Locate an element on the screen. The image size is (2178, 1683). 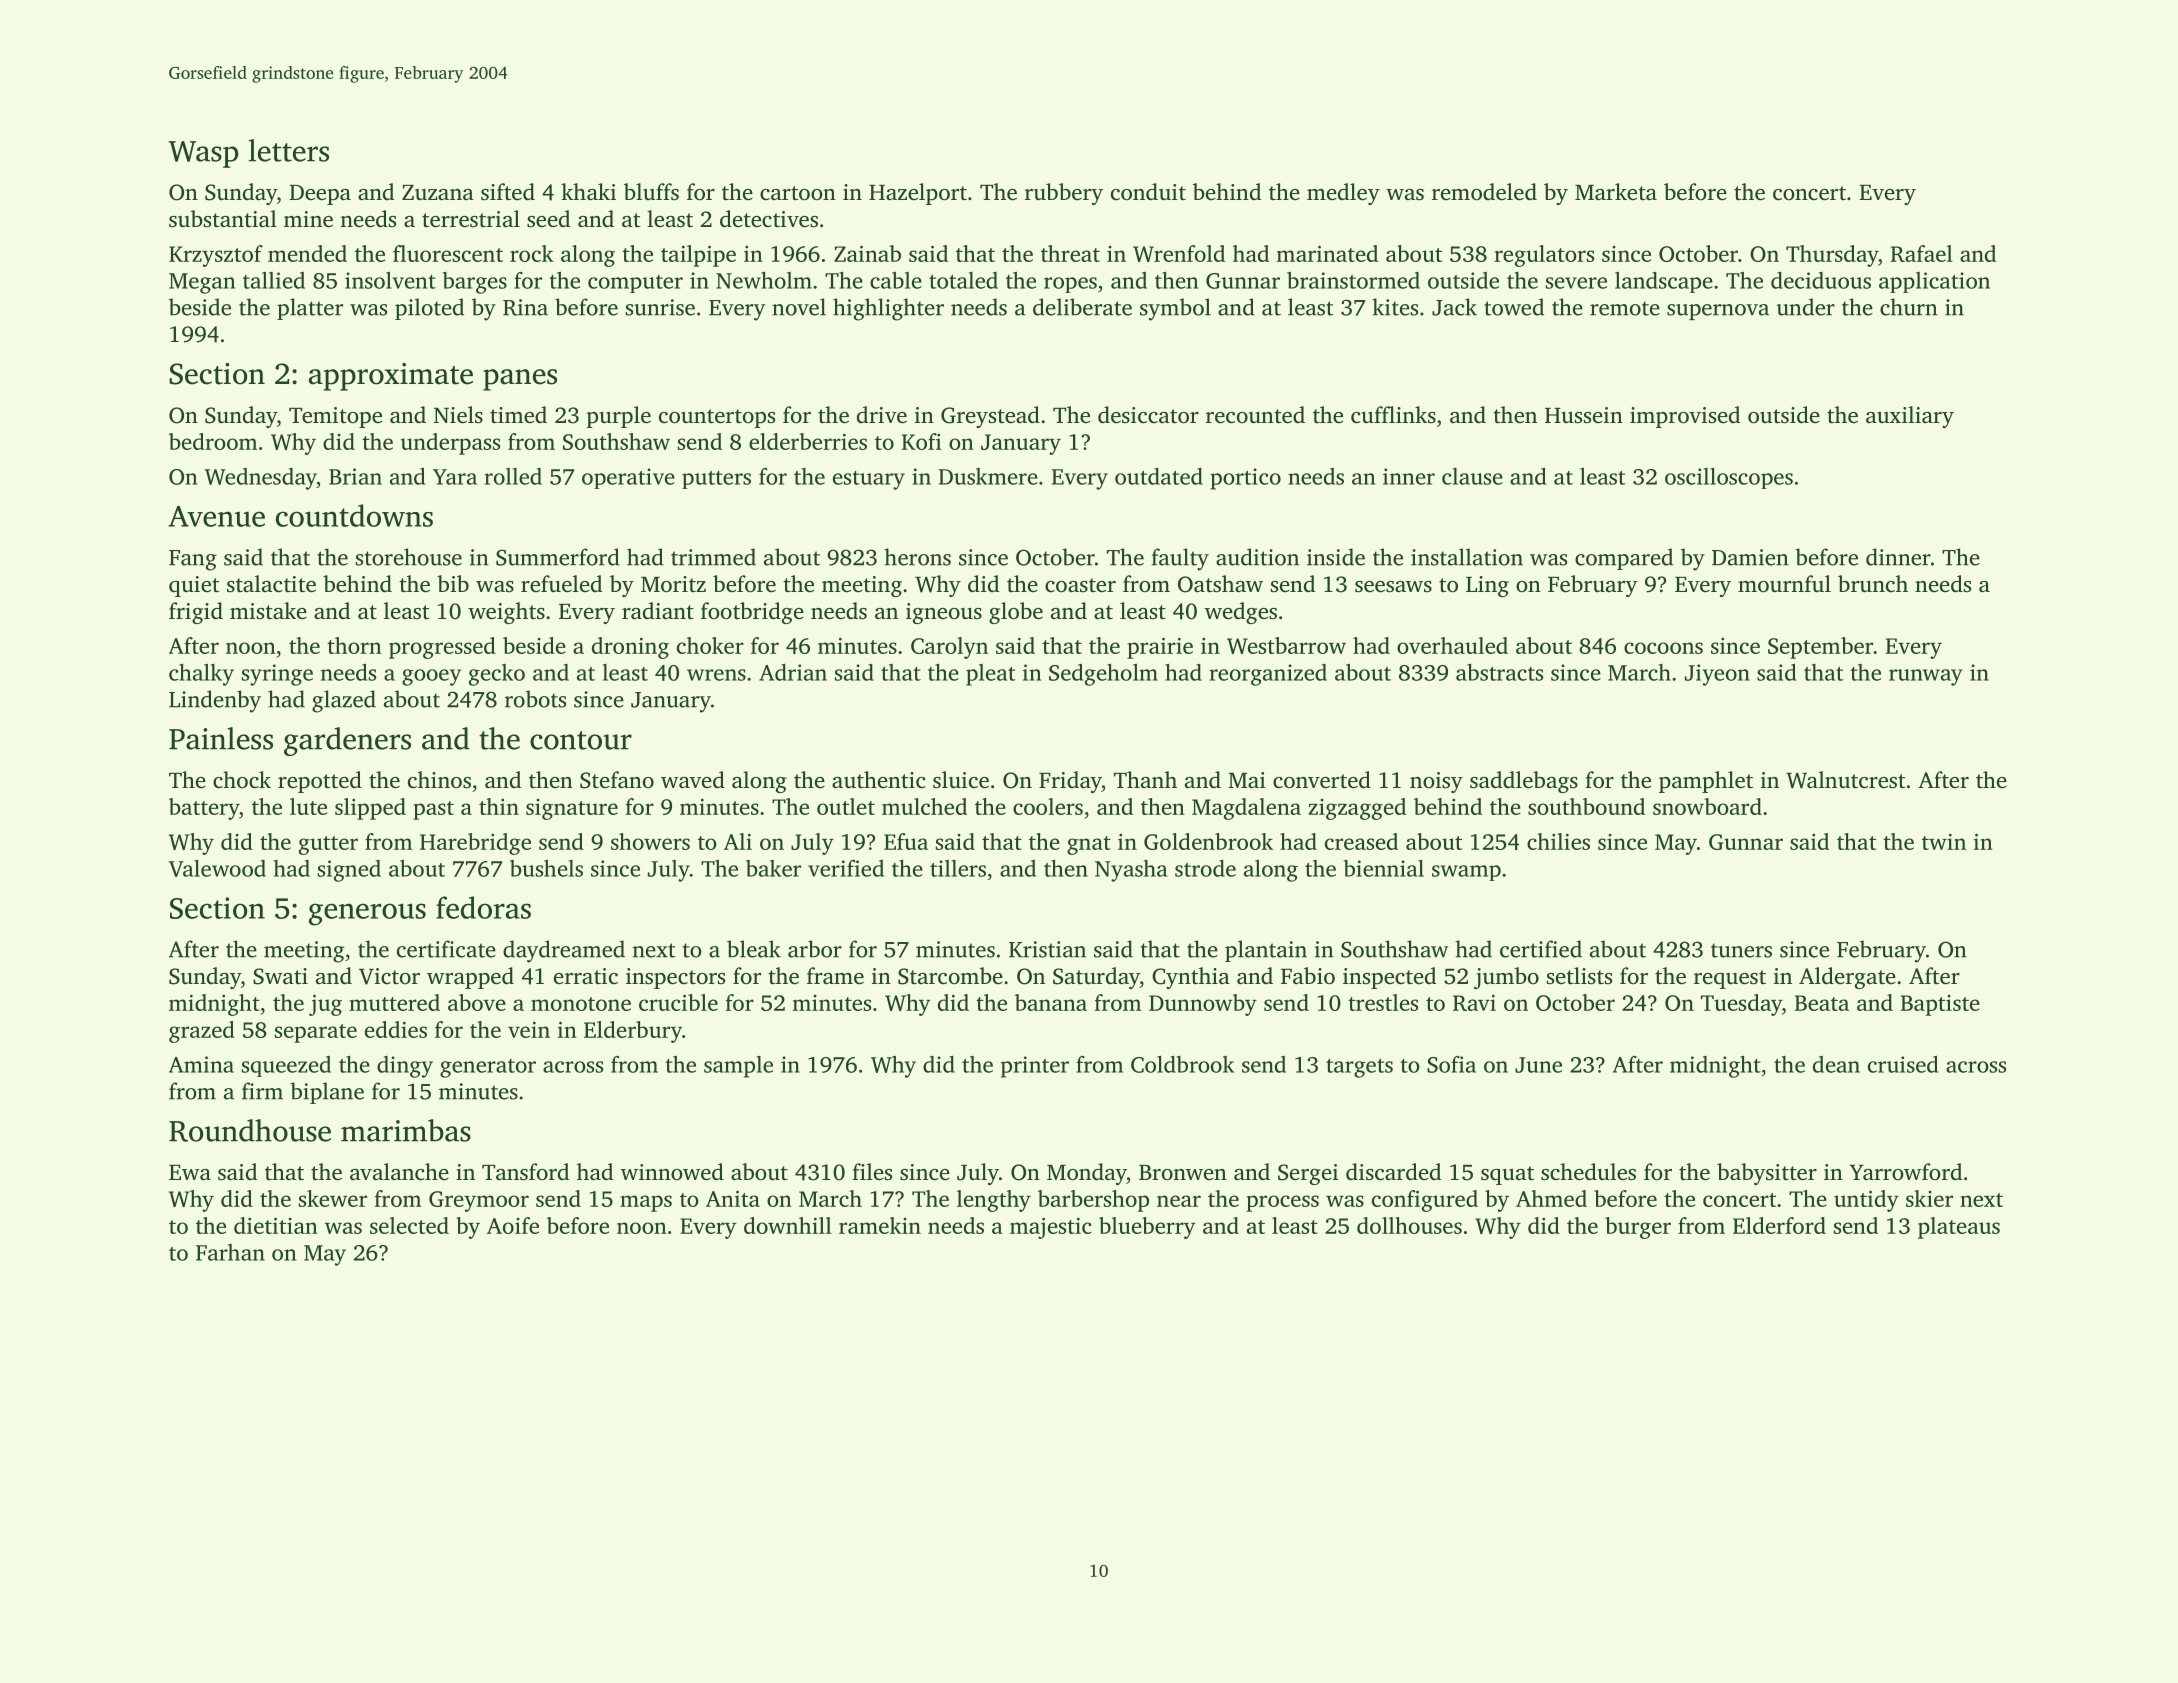
inspectors is located at coordinates (675, 978).
